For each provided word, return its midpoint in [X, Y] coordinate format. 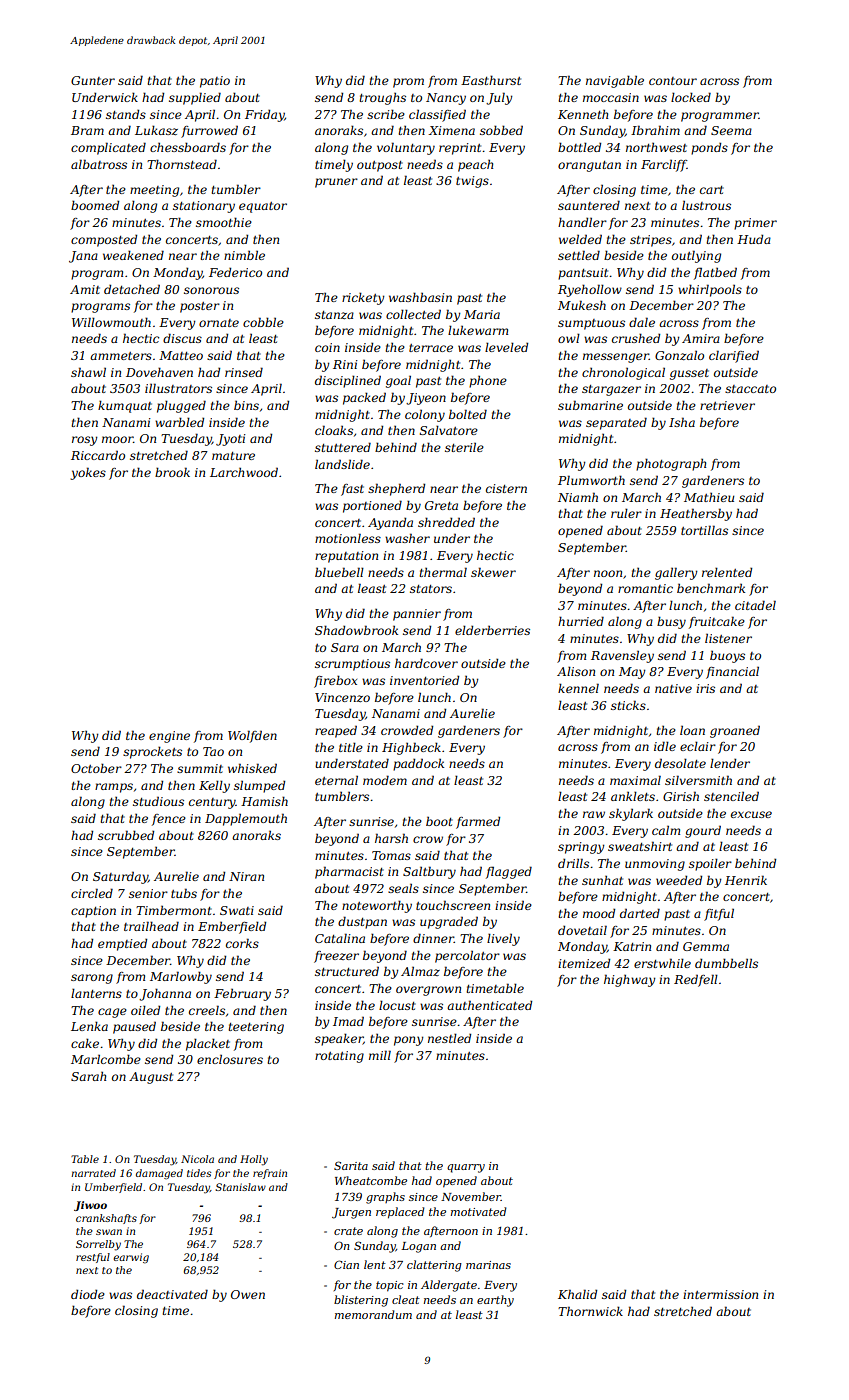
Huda [754, 239]
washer [407, 538]
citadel [755, 605]
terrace [431, 348]
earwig [131, 1258]
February [242, 995]
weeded [679, 880]
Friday [264, 115]
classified [437, 115]
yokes [88, 473]
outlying [696, 256]
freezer [336, 957]
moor [117, 439]
